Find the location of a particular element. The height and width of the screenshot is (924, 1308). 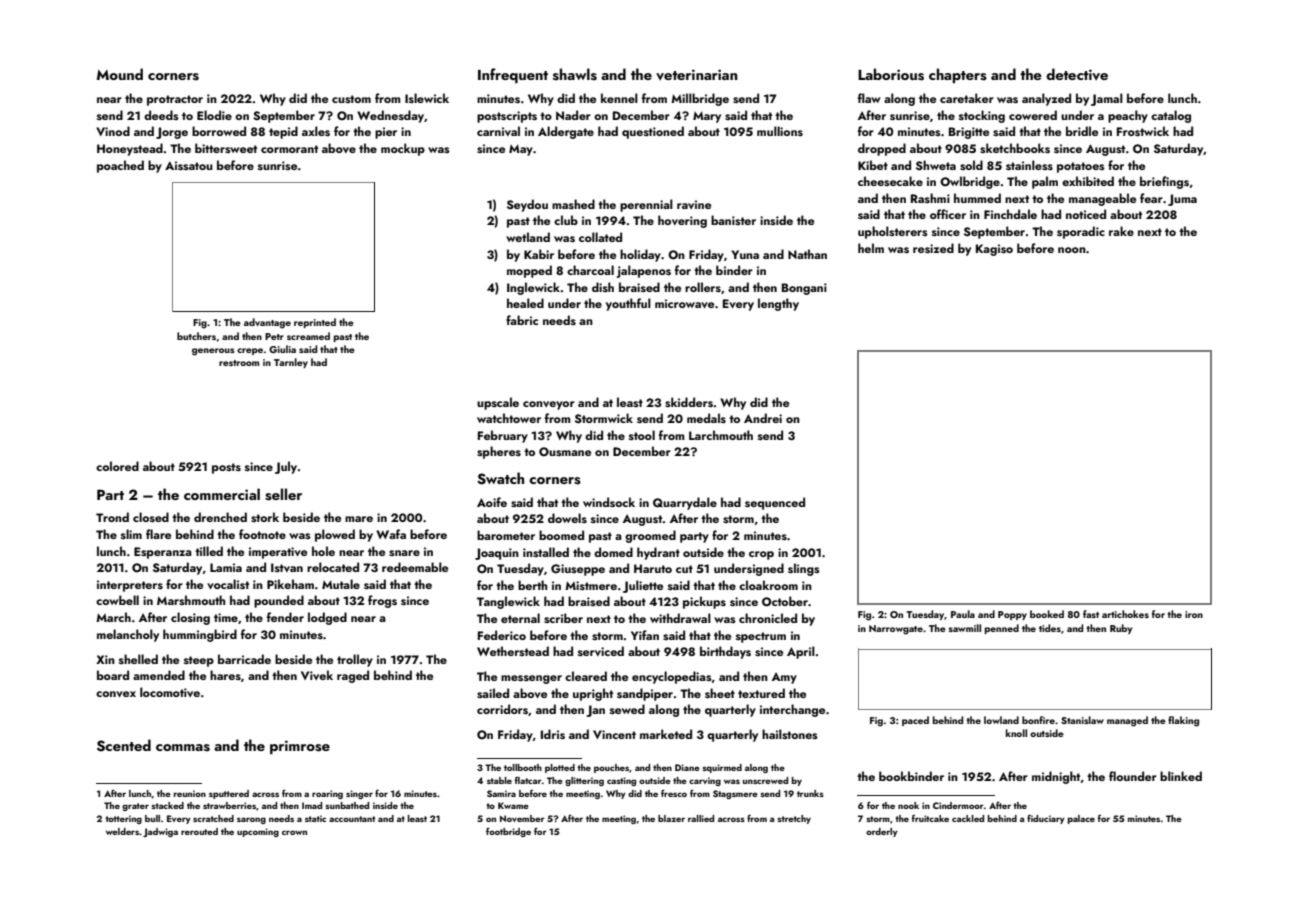

pounded is located at coordinates (279, 601).
